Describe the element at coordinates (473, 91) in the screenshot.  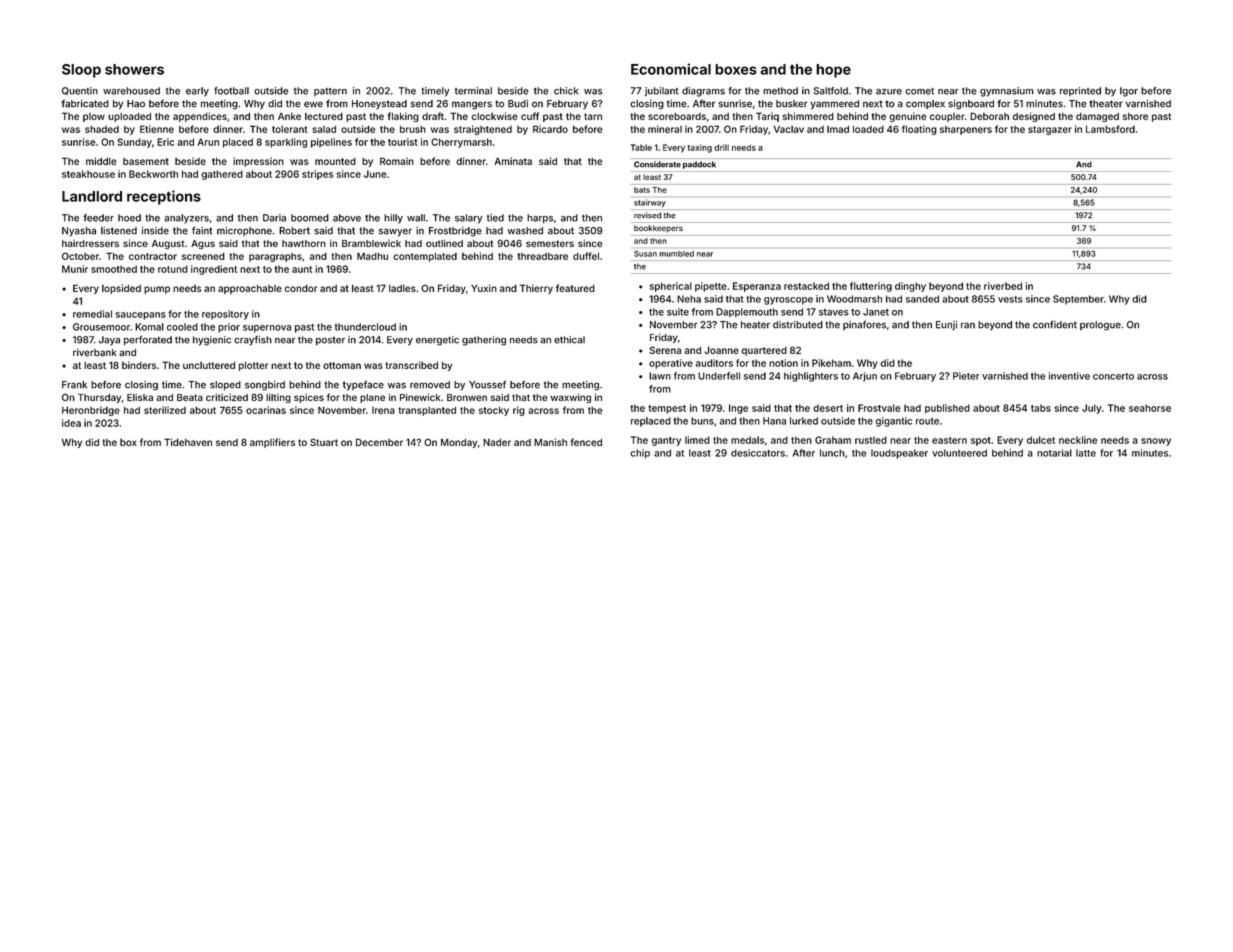
I see `terminal` at that location.
